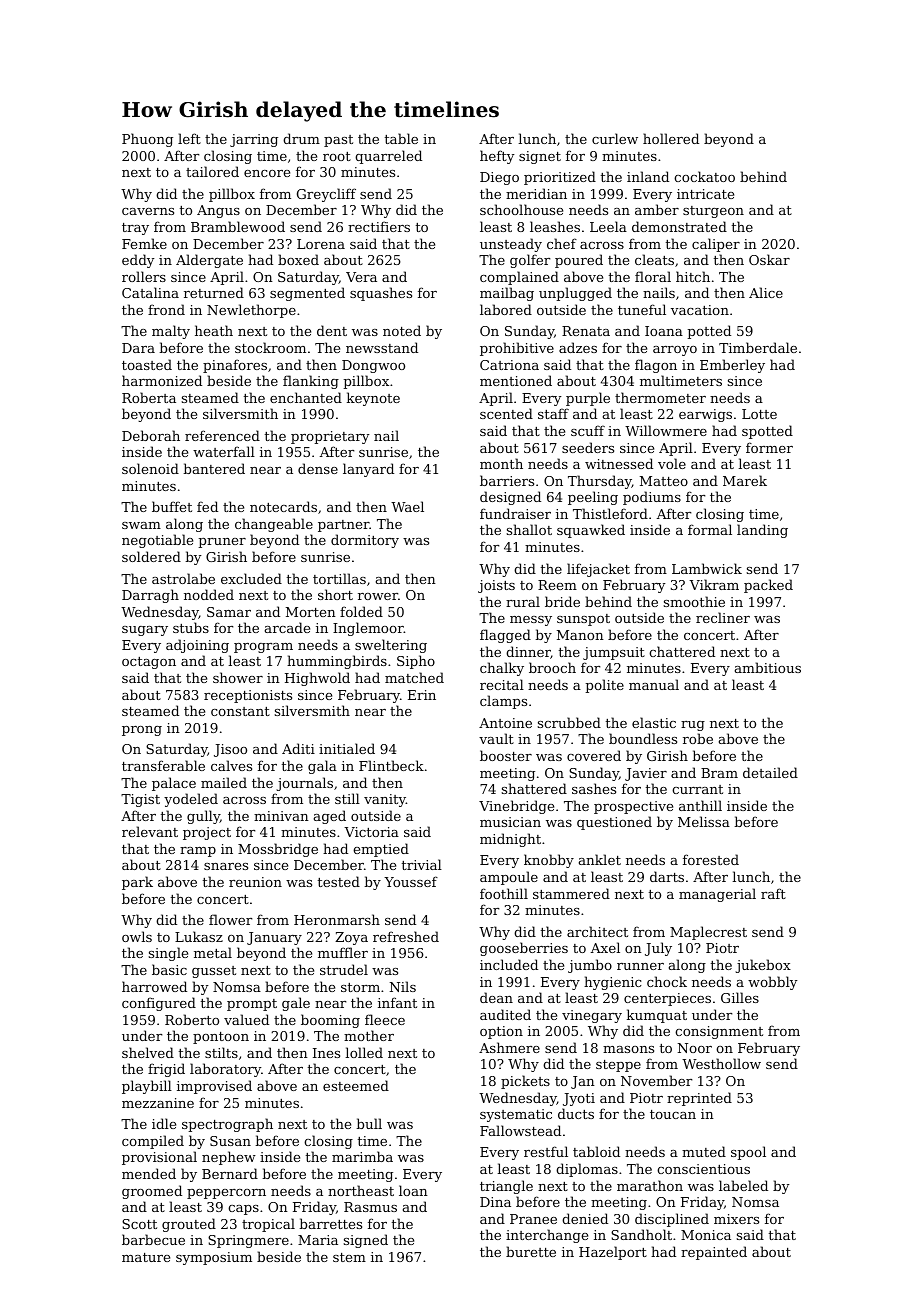 The height and width of the image is (1308, 924). Describe the element at coordinates (763, 966) in the image. I see `jukebox` at that location.
